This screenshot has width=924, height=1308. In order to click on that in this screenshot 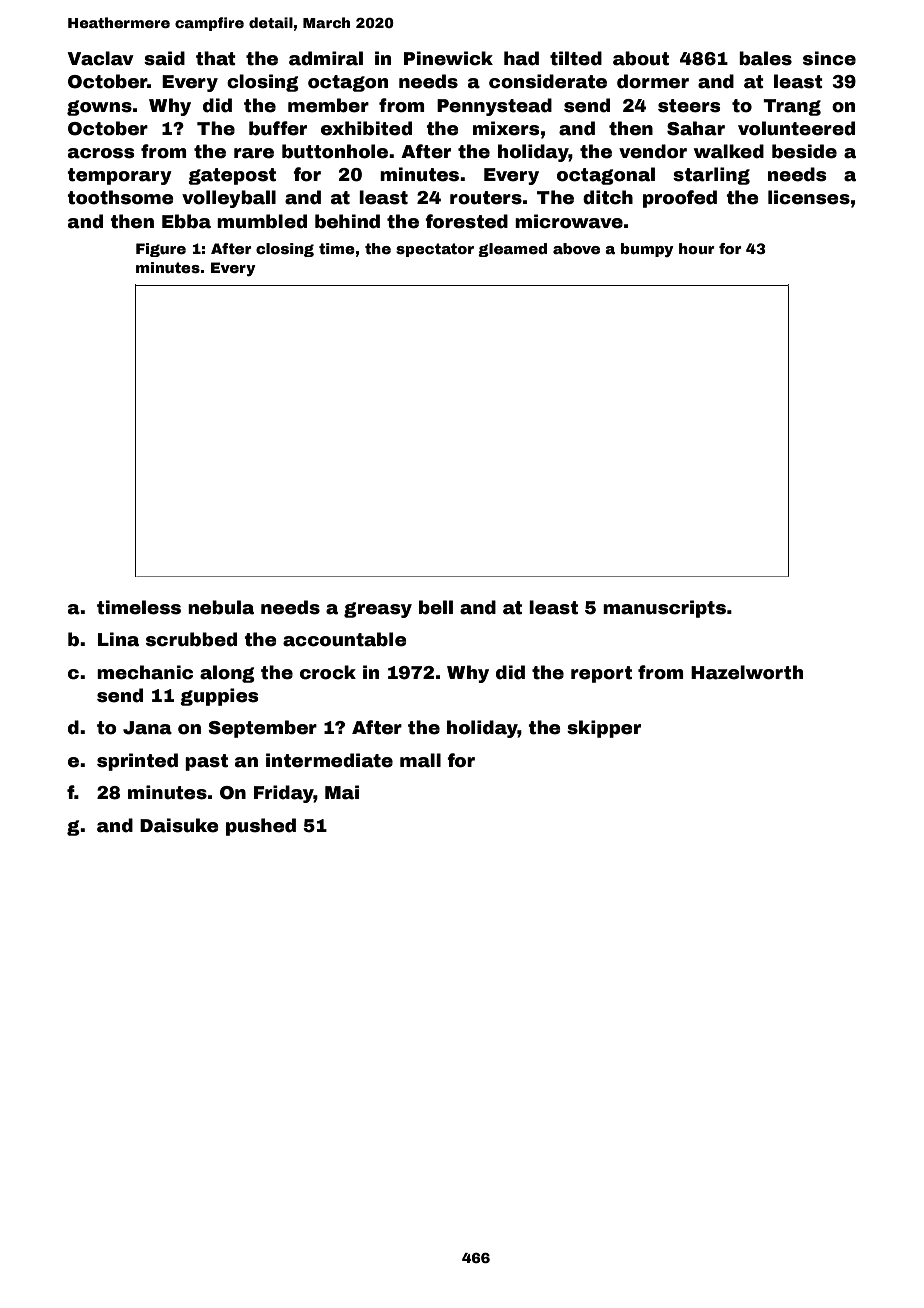, I will do `click(216, 58)`.
